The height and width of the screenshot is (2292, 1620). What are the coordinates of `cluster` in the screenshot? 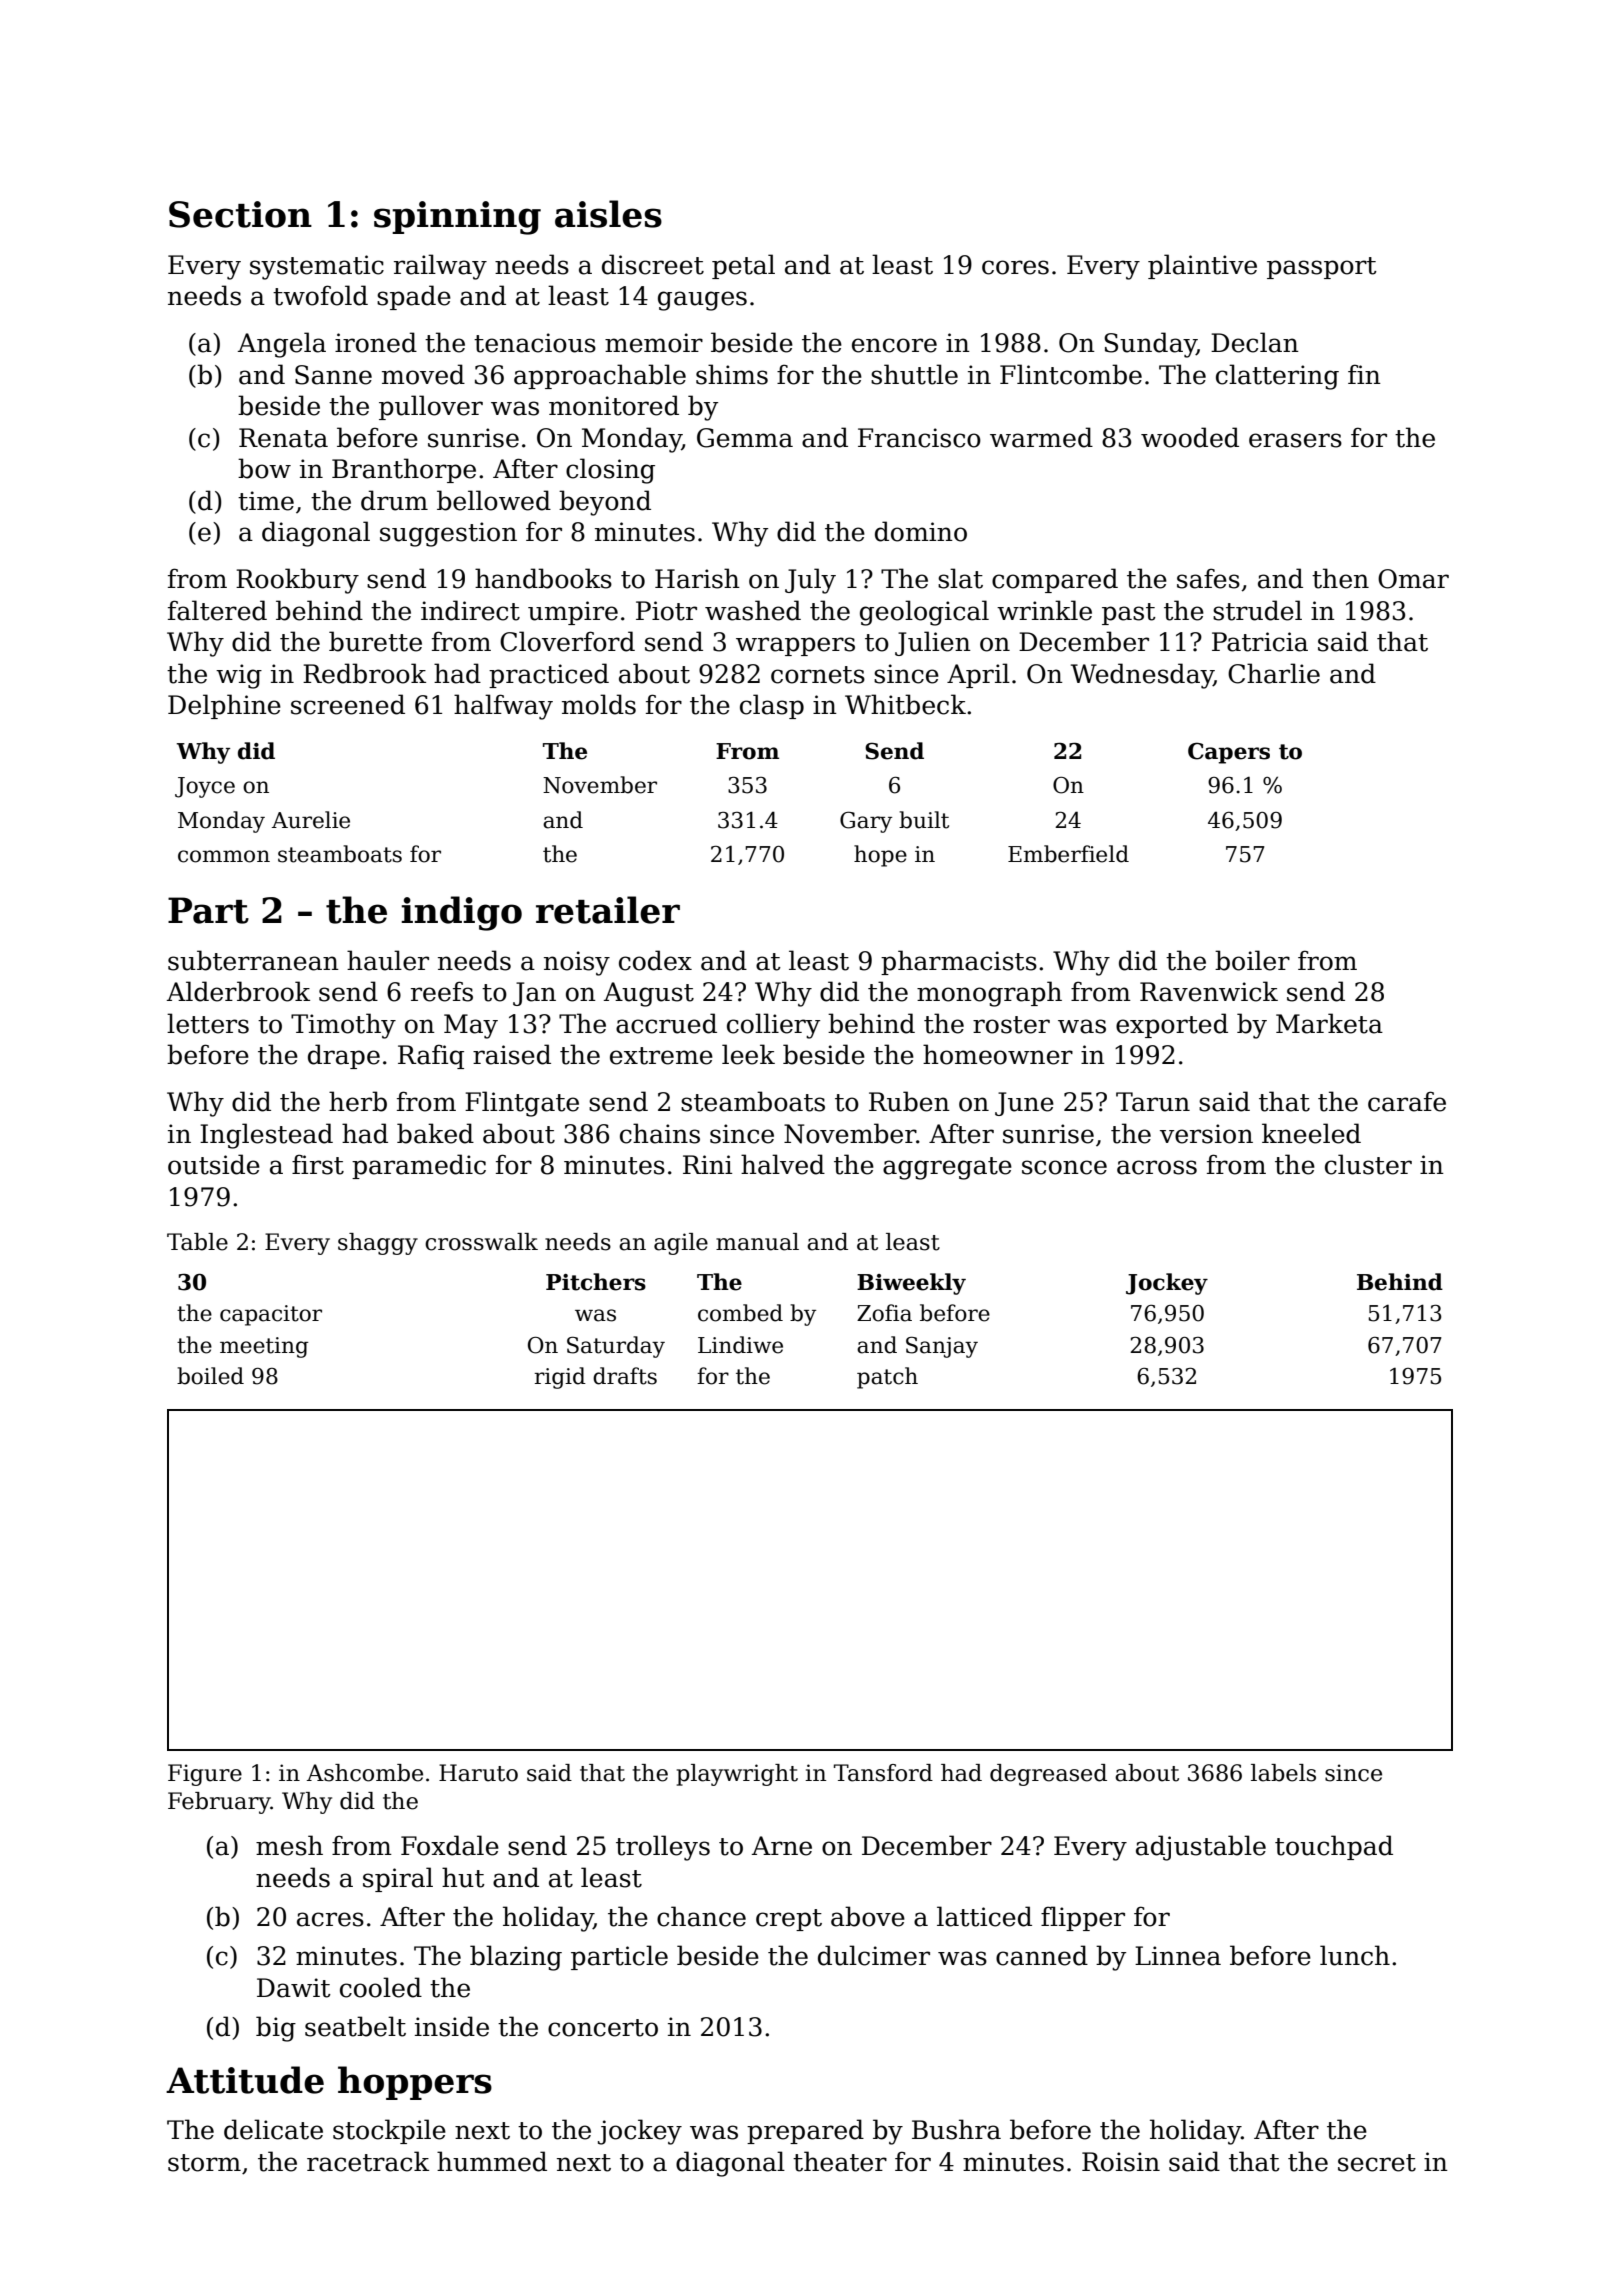 It's located at (1368, 1164).
